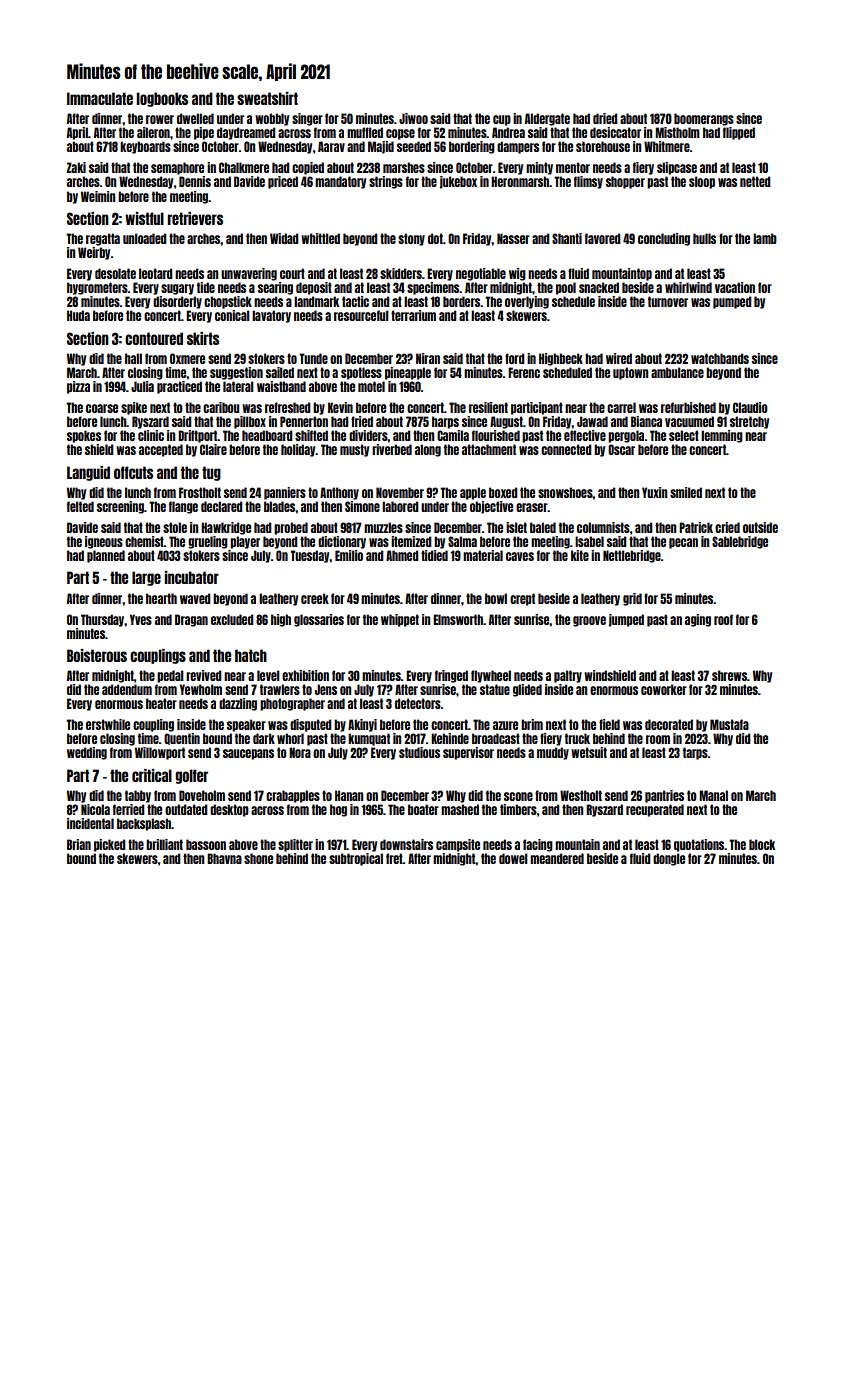 The image size is (849, 1400). I want to click on Aldergate, so click(547, 119).
